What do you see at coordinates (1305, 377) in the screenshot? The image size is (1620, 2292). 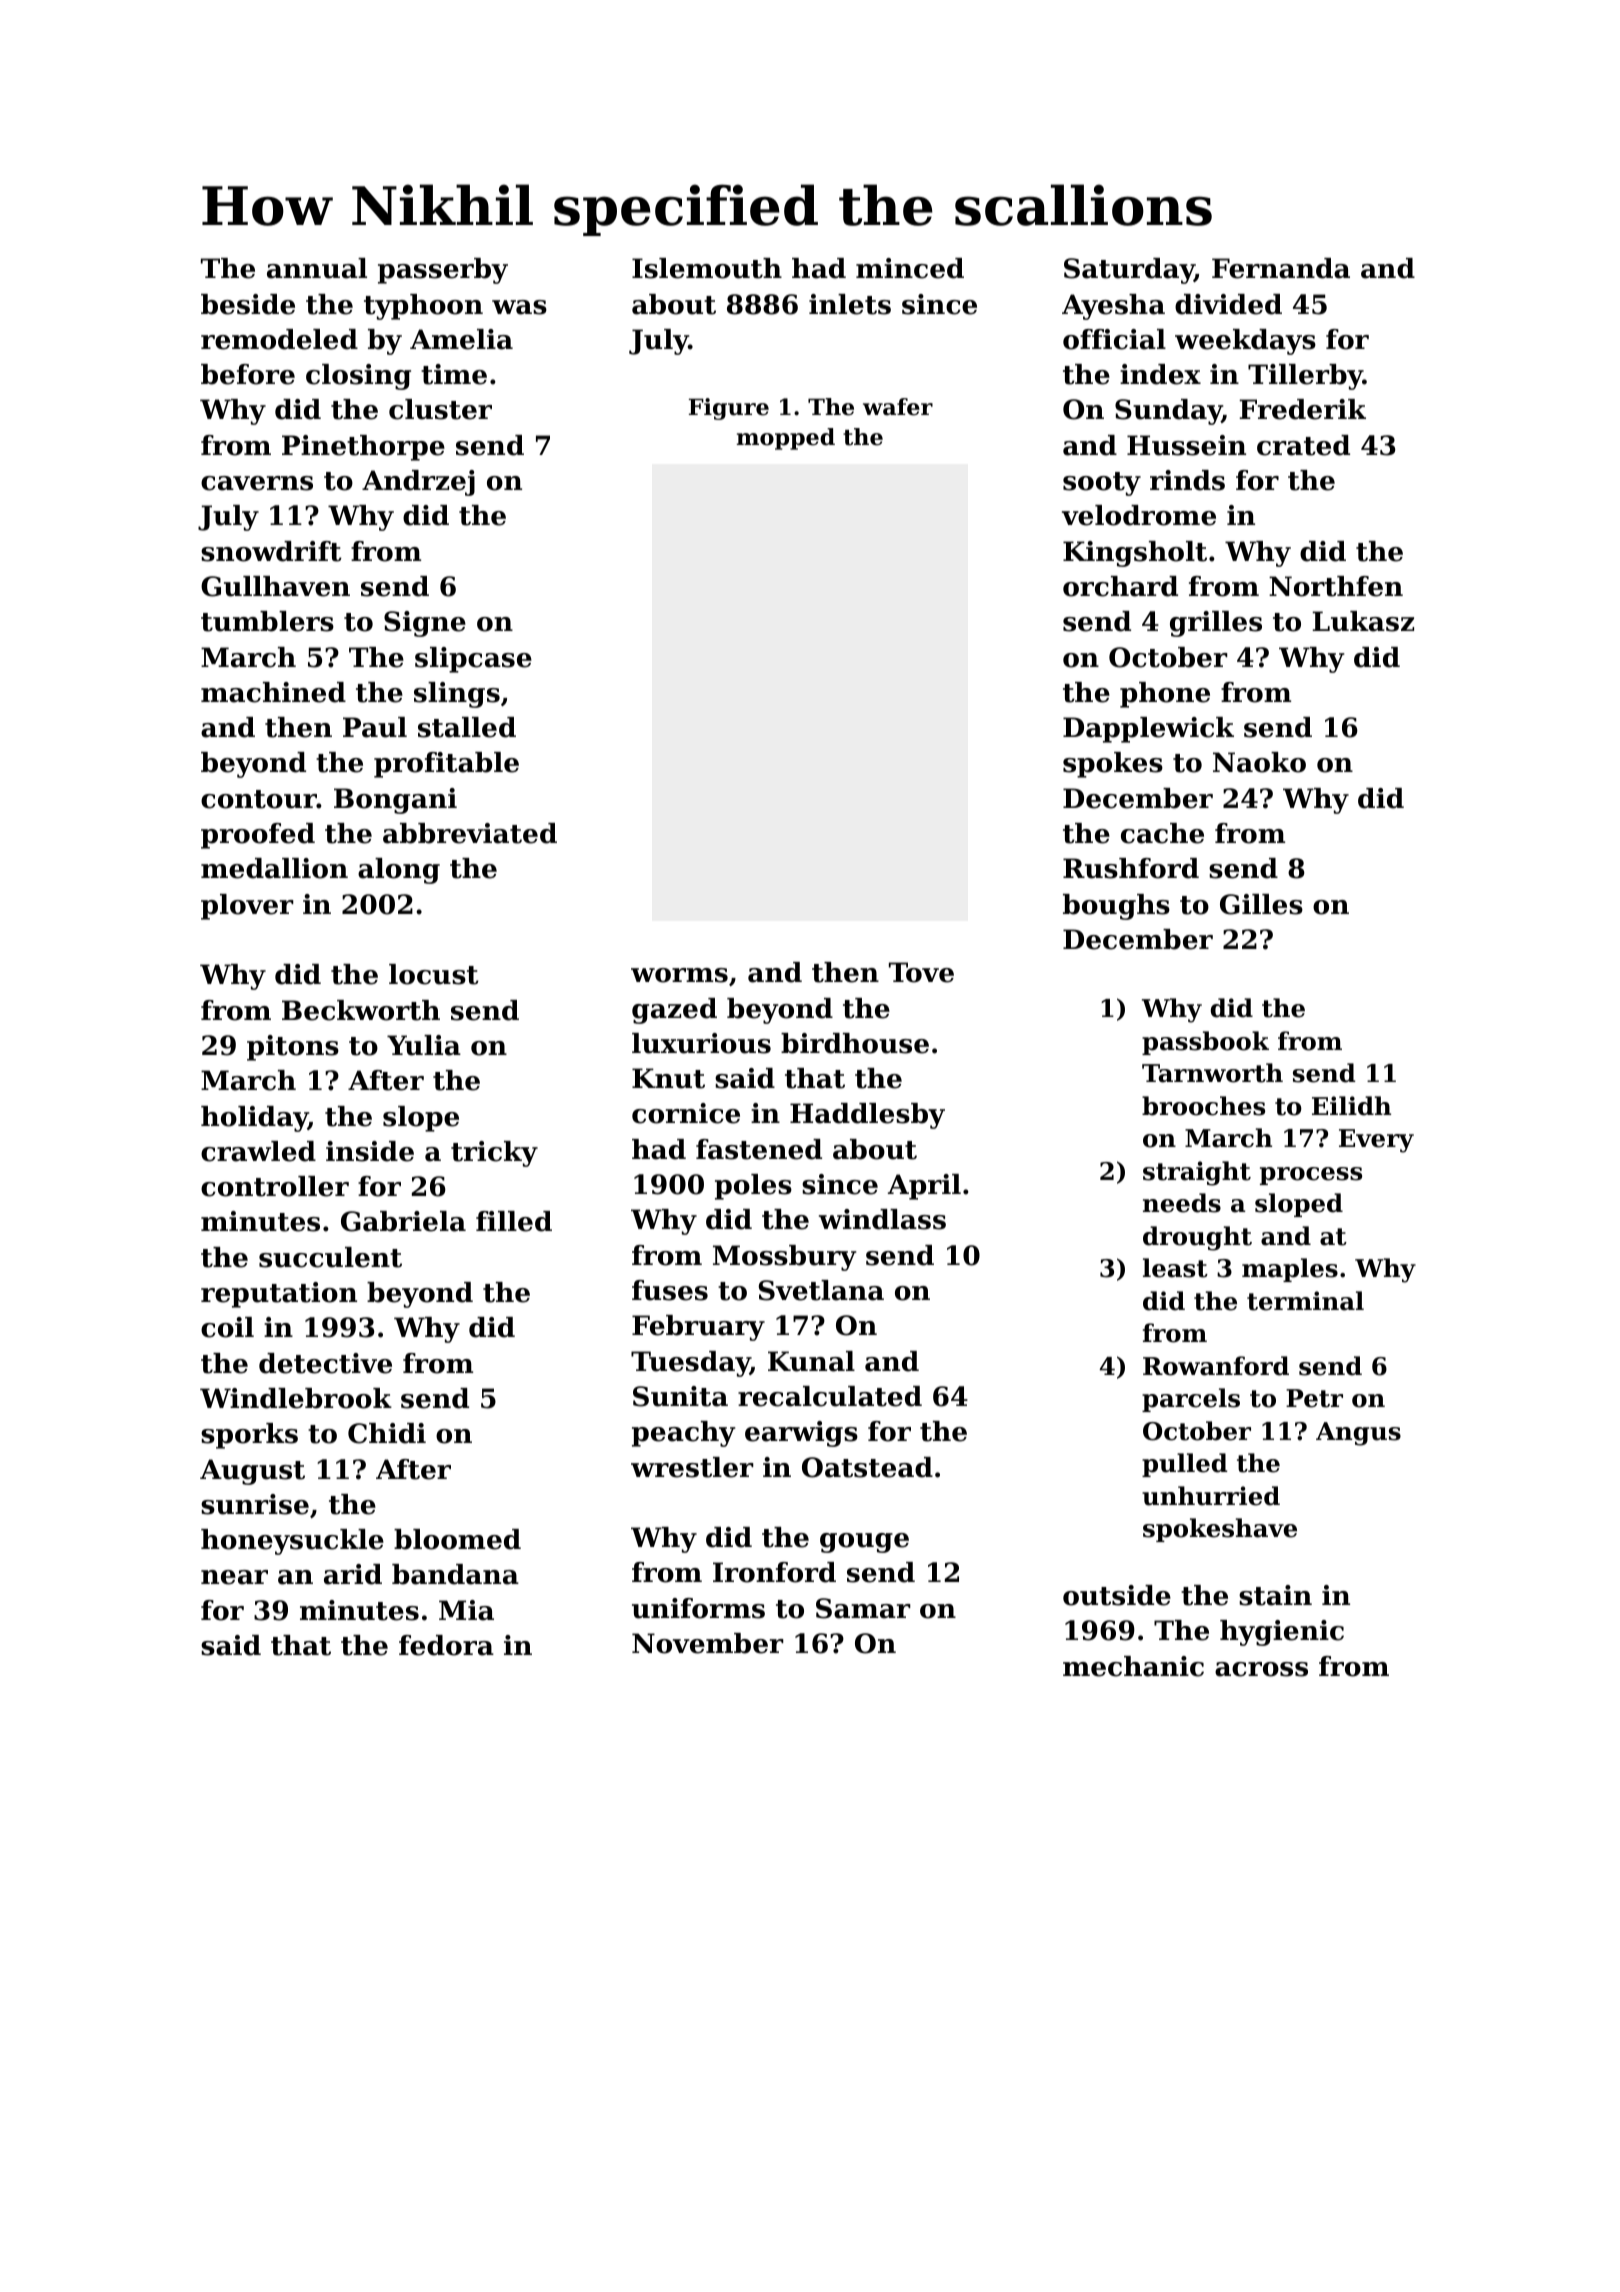 I see `Tillerby` at bounding box center [1305, 377].
